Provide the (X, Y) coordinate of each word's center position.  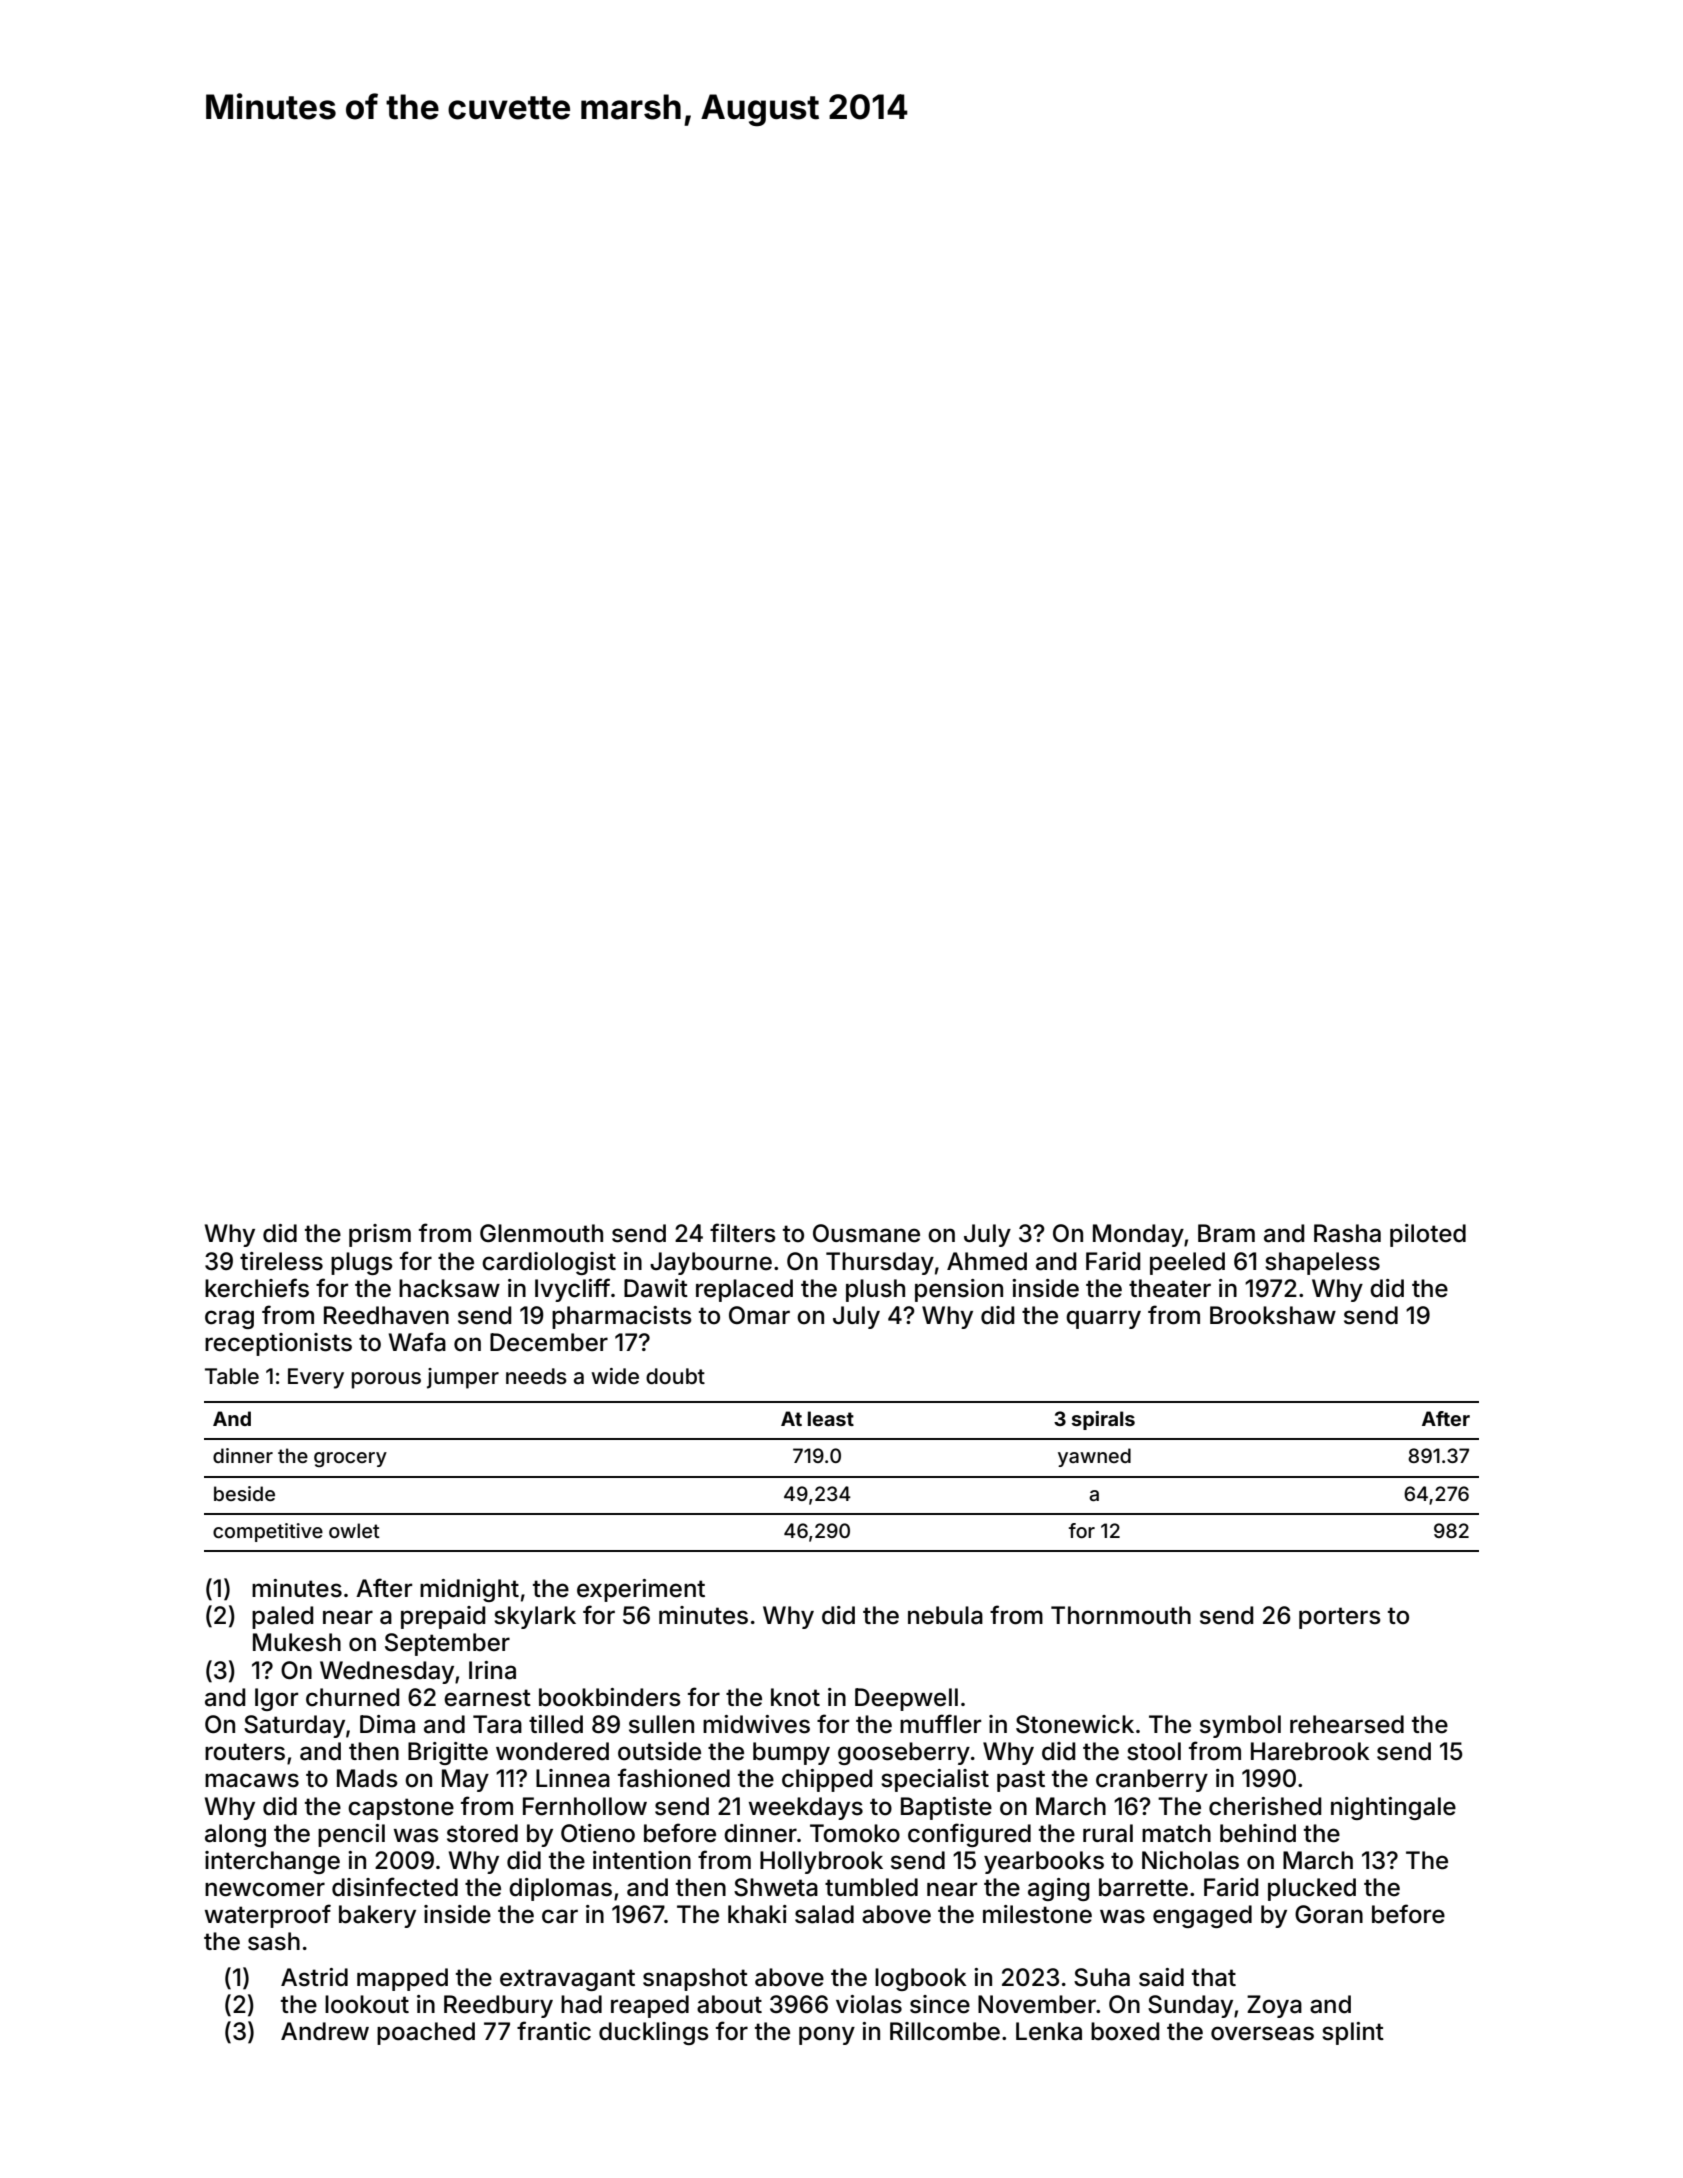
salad (824, 1914)
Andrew (325, 2031)
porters (1340, 1618)
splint (1353, 2033)
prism (380, 1235)
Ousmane (866, 1233)
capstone (401, 1809)
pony (827, 2035)
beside (244, 1493)
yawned (1094, 1457)
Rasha (1347, 1233)
